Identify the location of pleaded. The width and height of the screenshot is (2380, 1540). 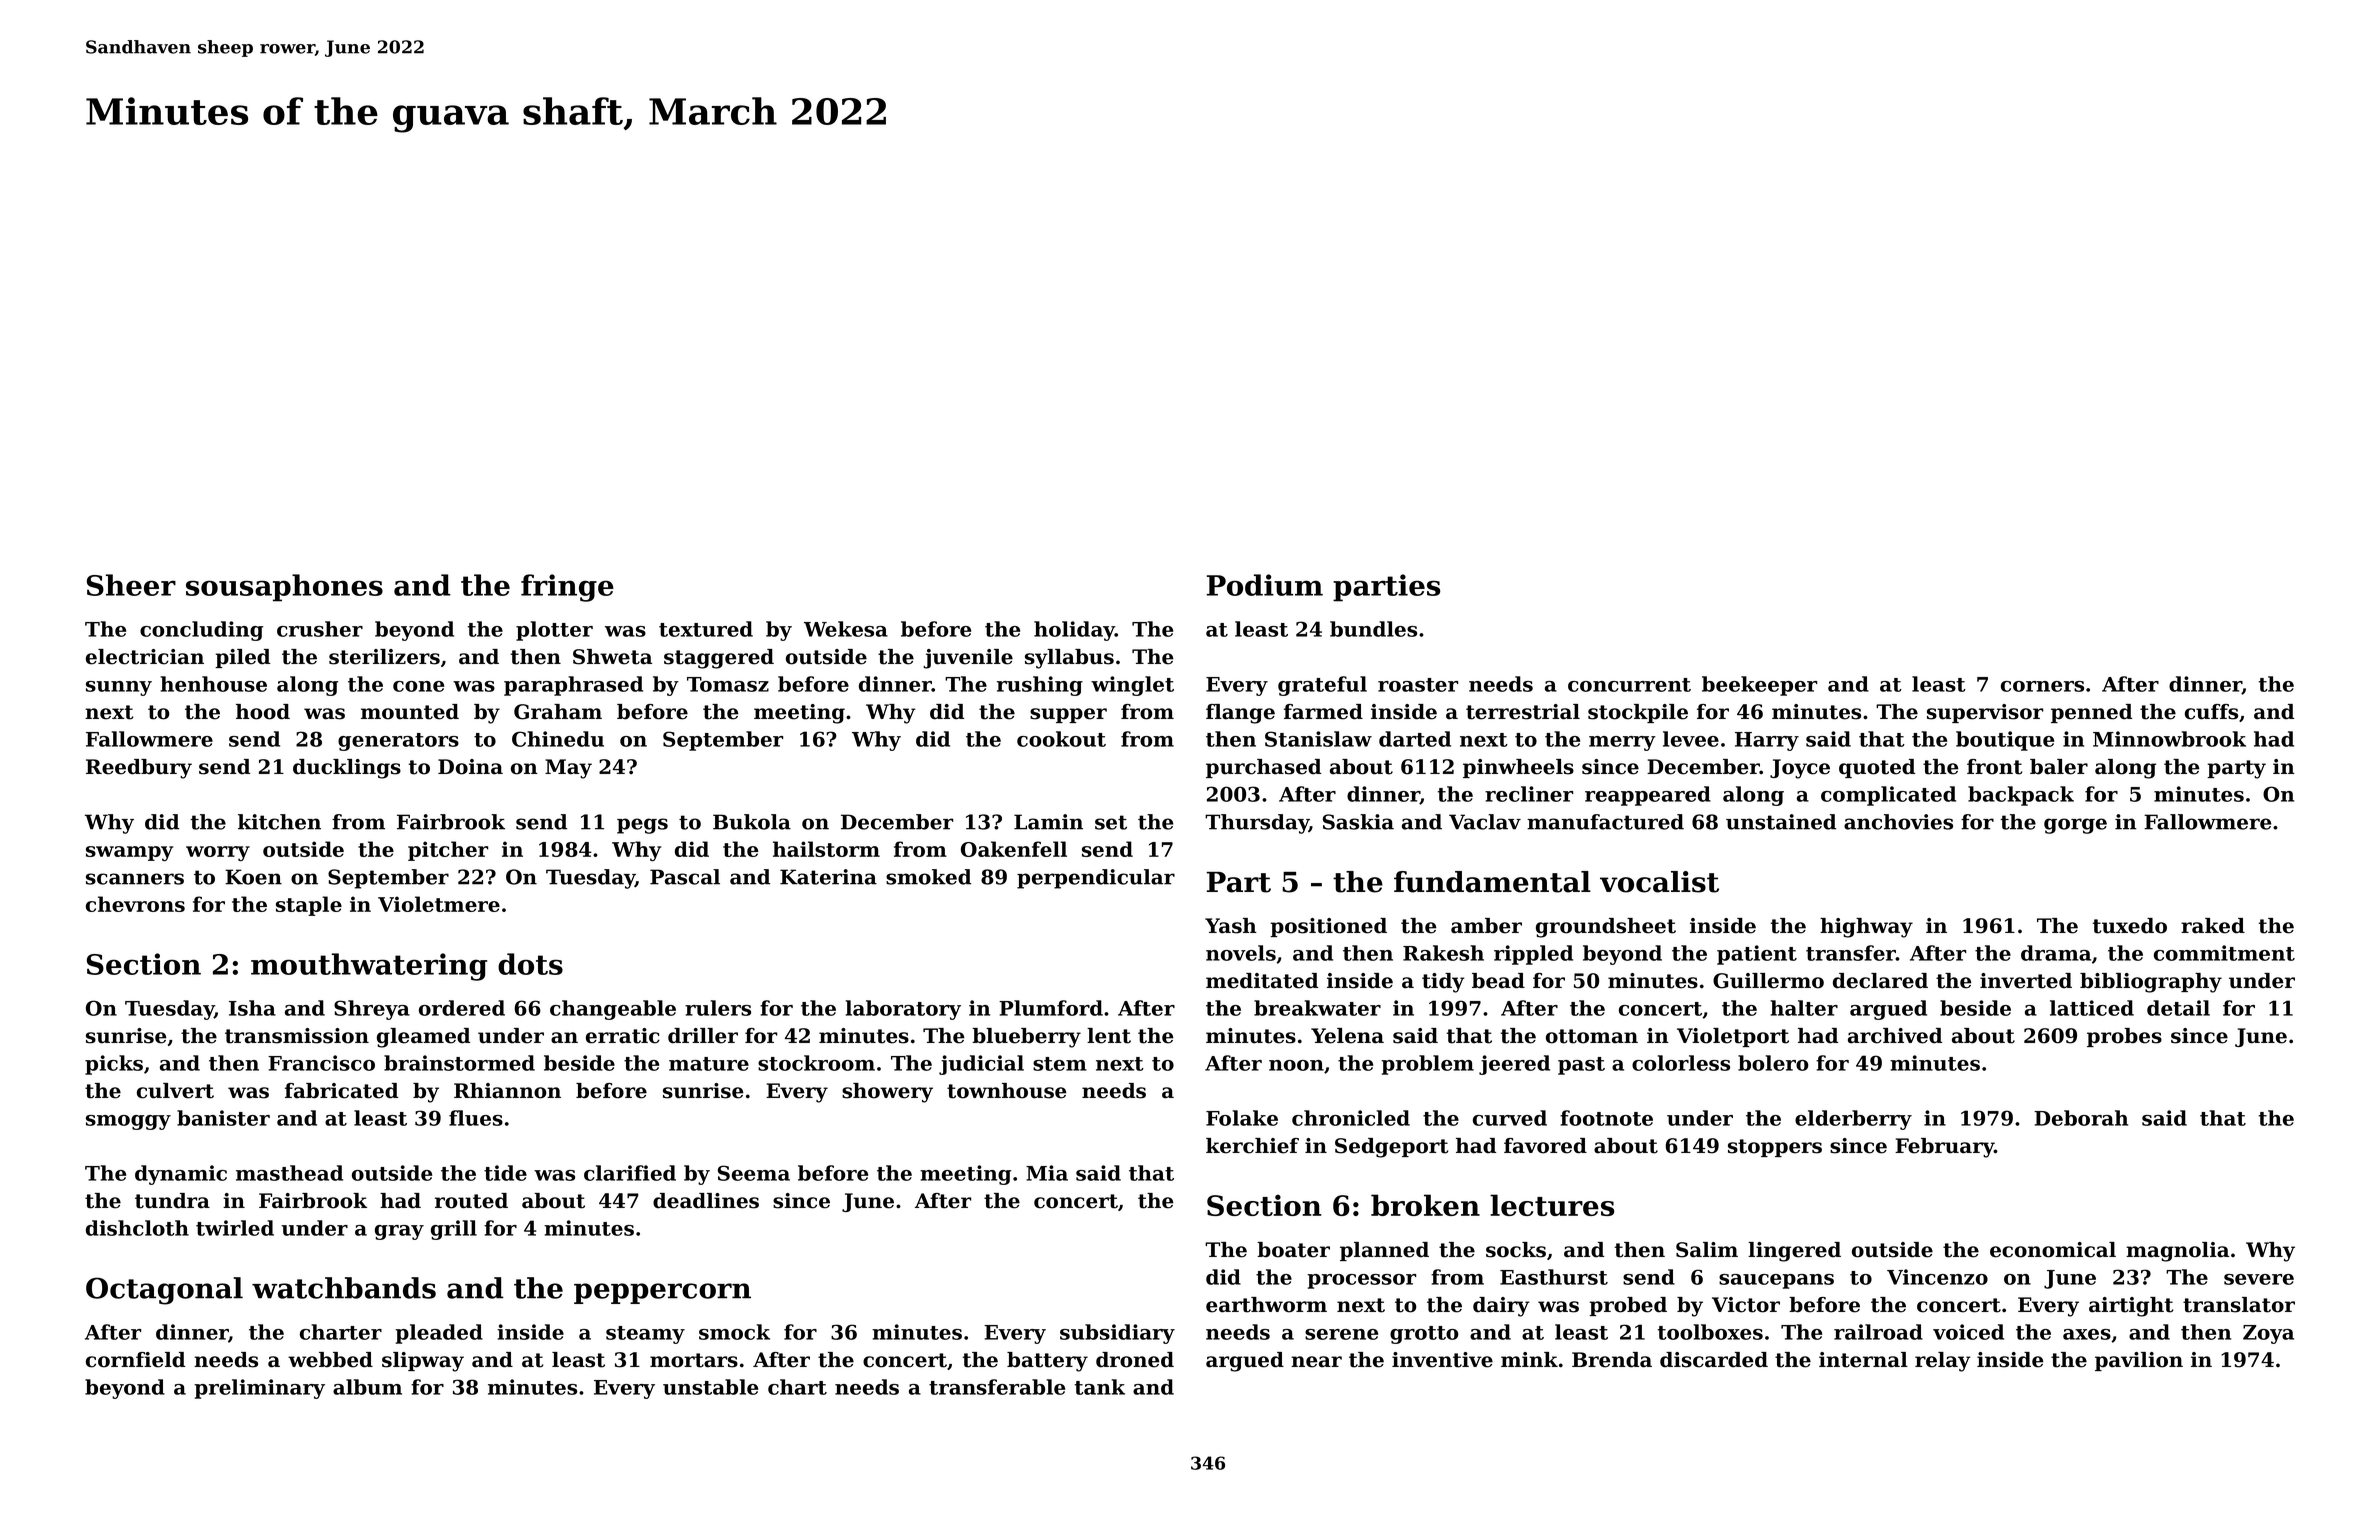
(439, 1334).
